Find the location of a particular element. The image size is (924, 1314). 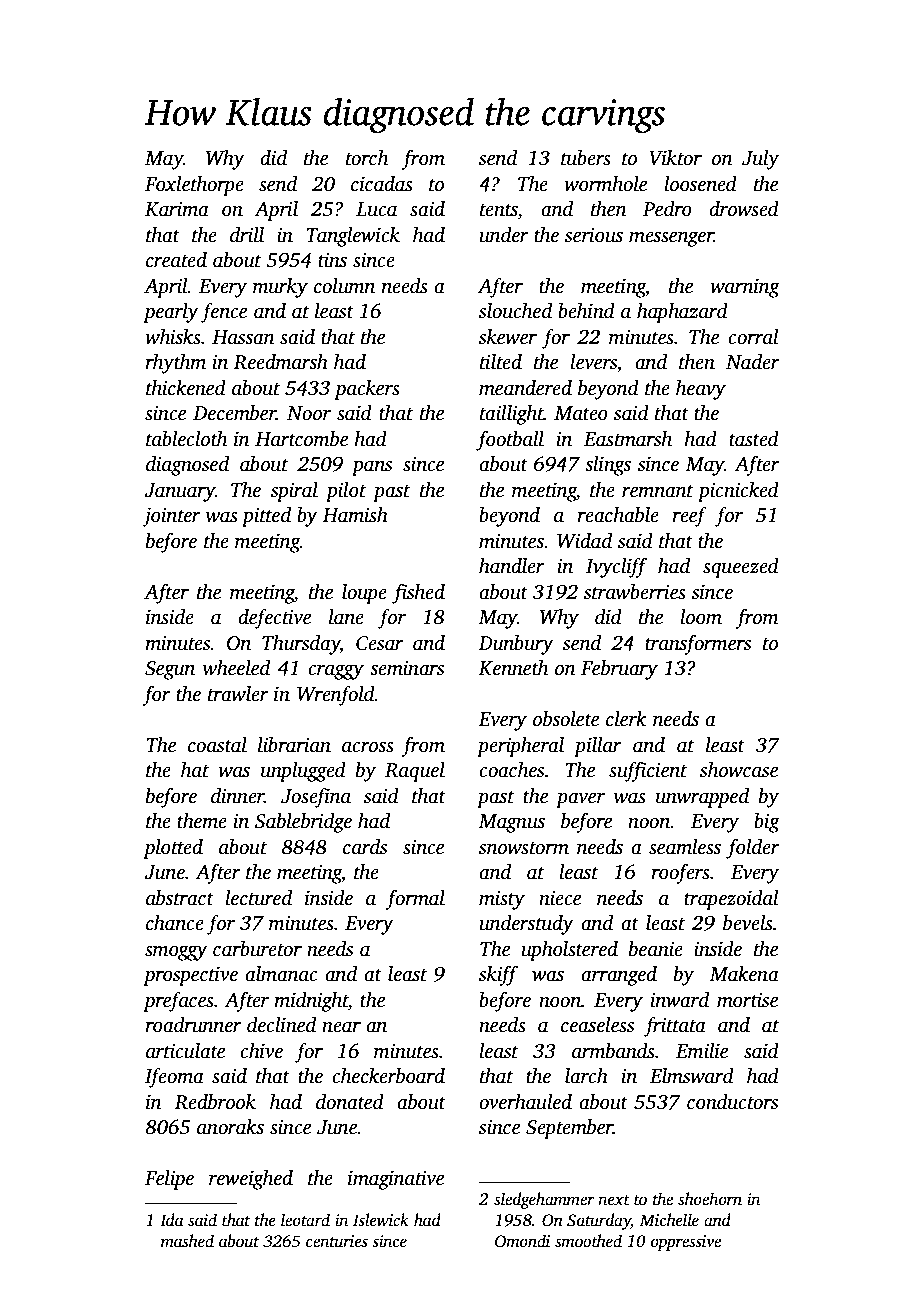

inward is located at coordinates (679, 1000).
